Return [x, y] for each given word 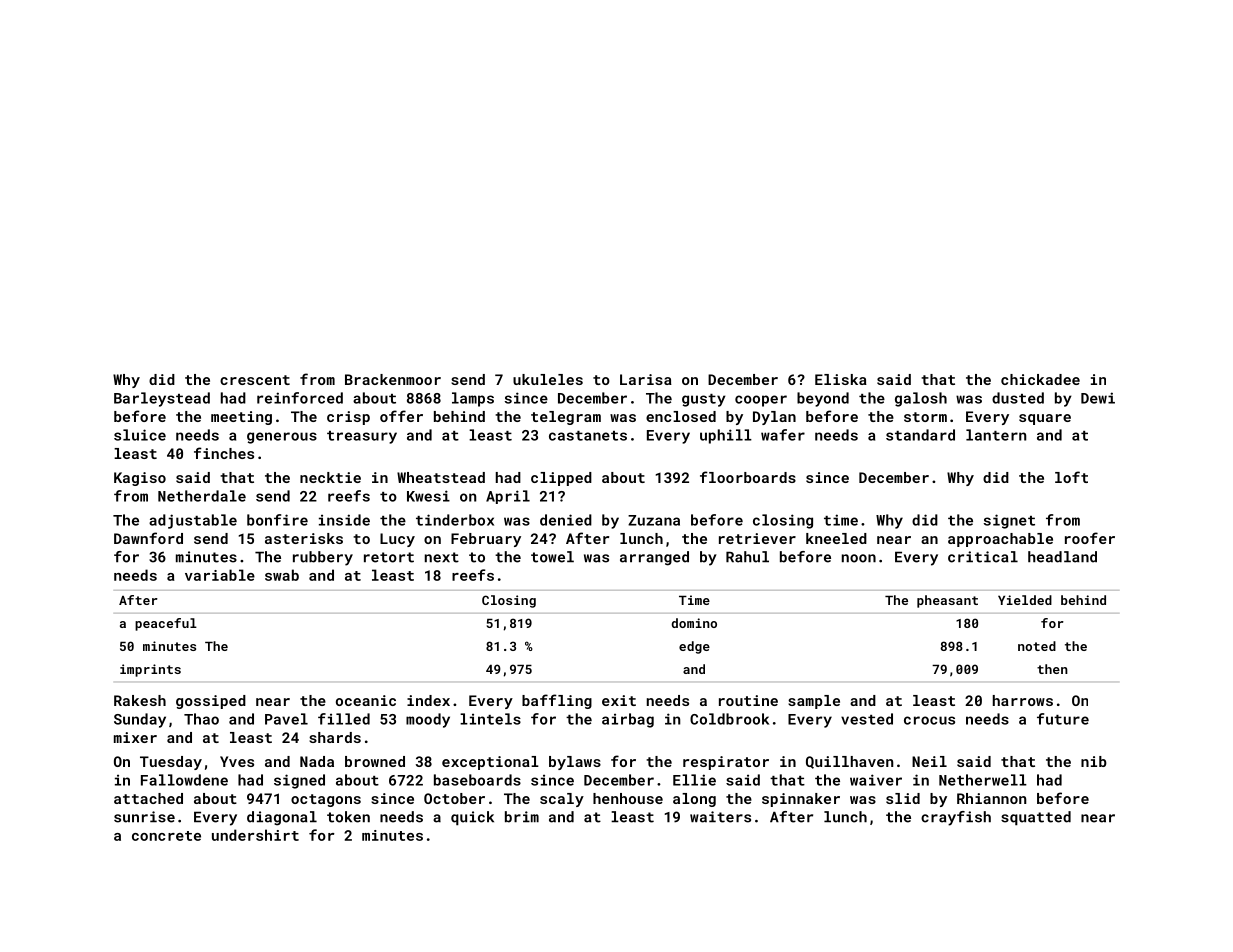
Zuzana [654, 520]
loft [1071, 477]
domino [694, 623]
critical [983, 557]
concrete [166, 836]
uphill [726, 436]
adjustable [193, 521]
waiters [720, 817]
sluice [140, 435]
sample [814, 702]
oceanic [366, 700]
